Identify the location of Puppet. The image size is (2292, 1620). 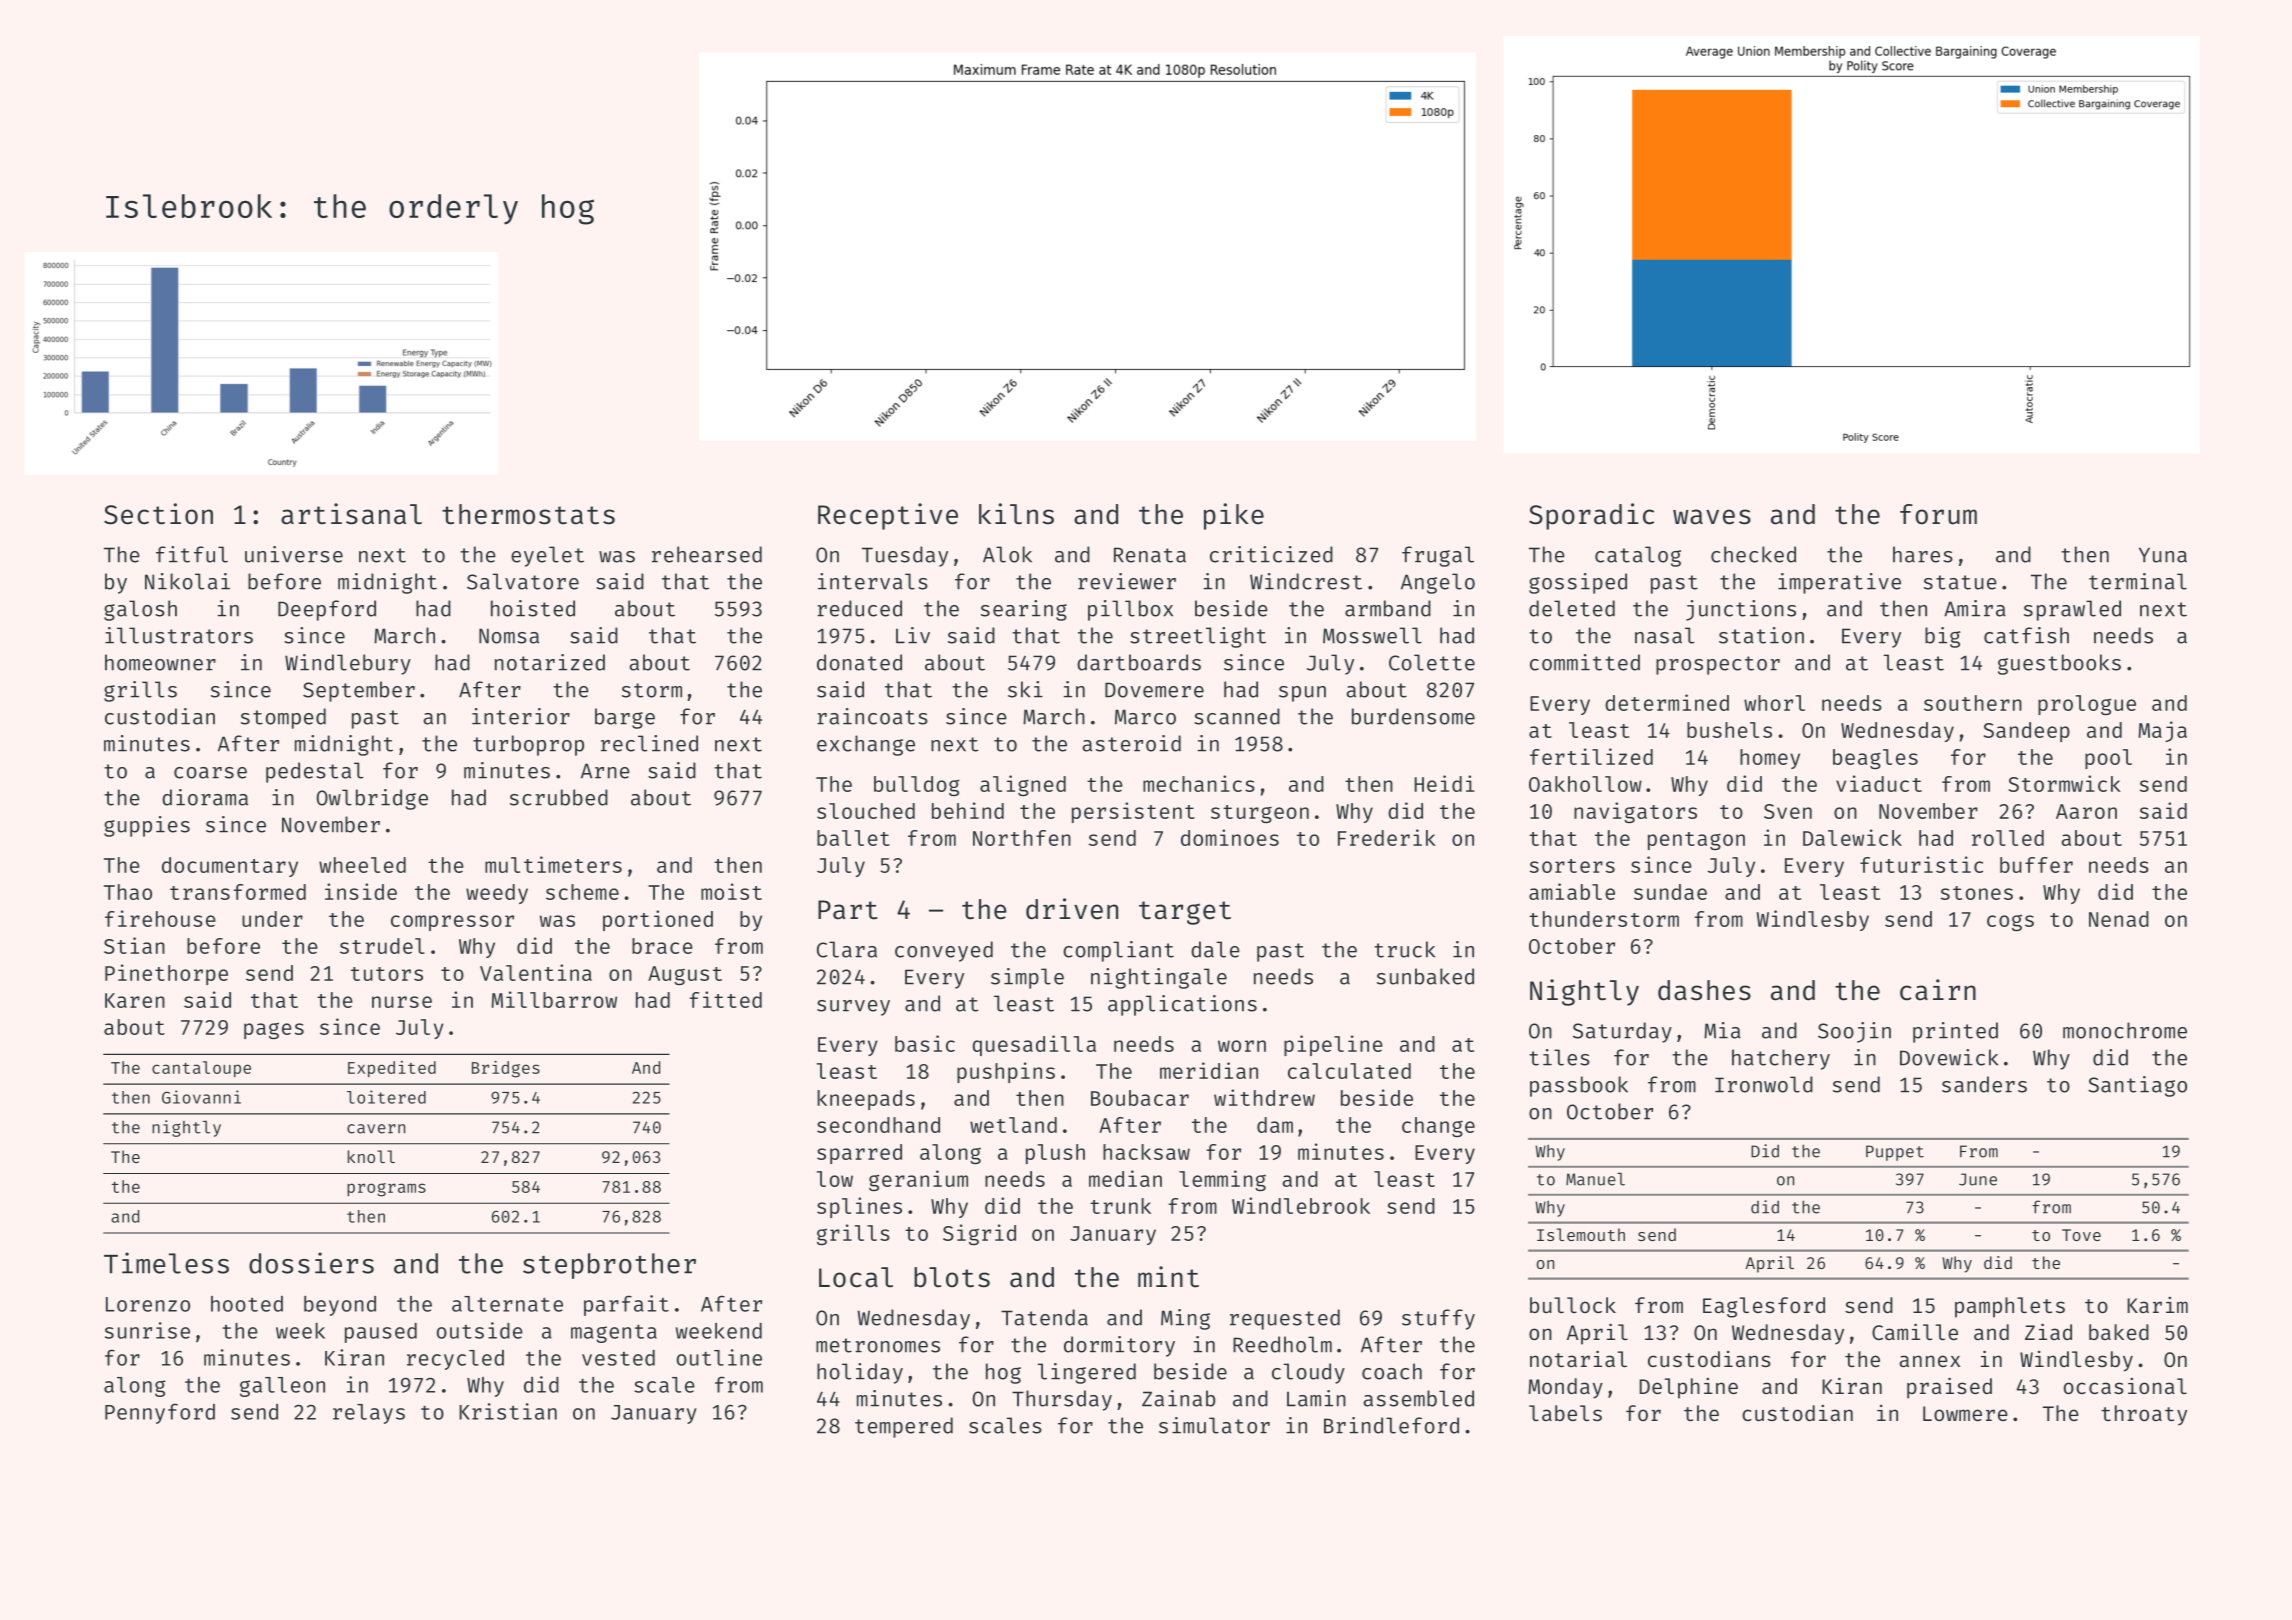
(1895, 1153).
